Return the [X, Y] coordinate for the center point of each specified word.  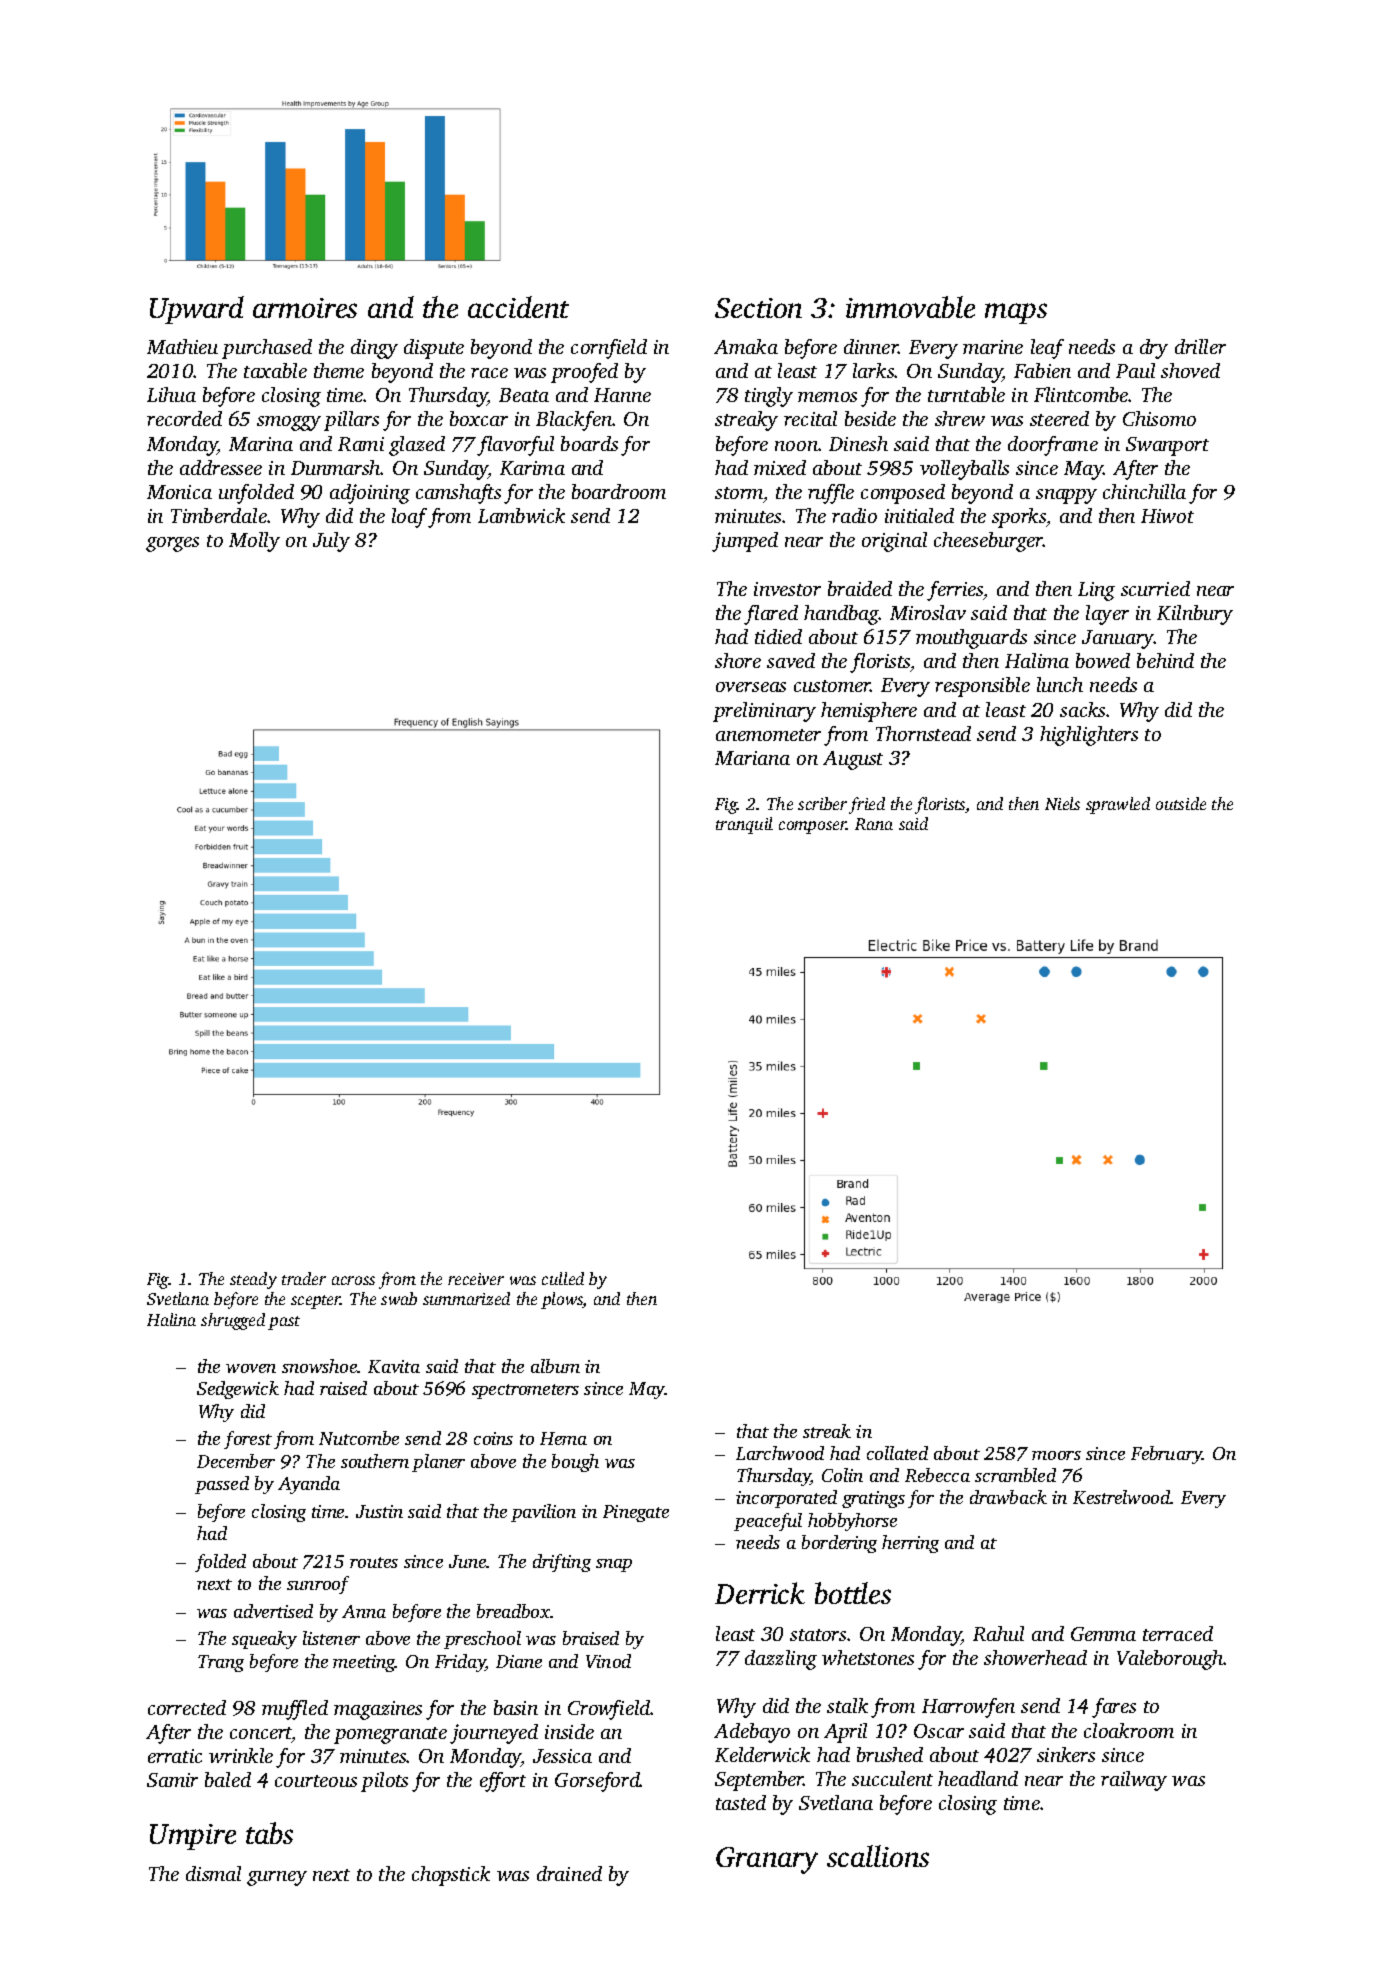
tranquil [744, 825]
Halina [171, 1319]
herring [910, 1544]
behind [1165, 660]
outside [1181, 803]
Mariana [752, 758]
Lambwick [521, 515]
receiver [476, 1279]
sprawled [1118, 805]
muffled [295, 1710]
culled [563, 1278]
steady [253, 1280]
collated [897, 1453]
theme [339, 370]
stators [818, 1635]
